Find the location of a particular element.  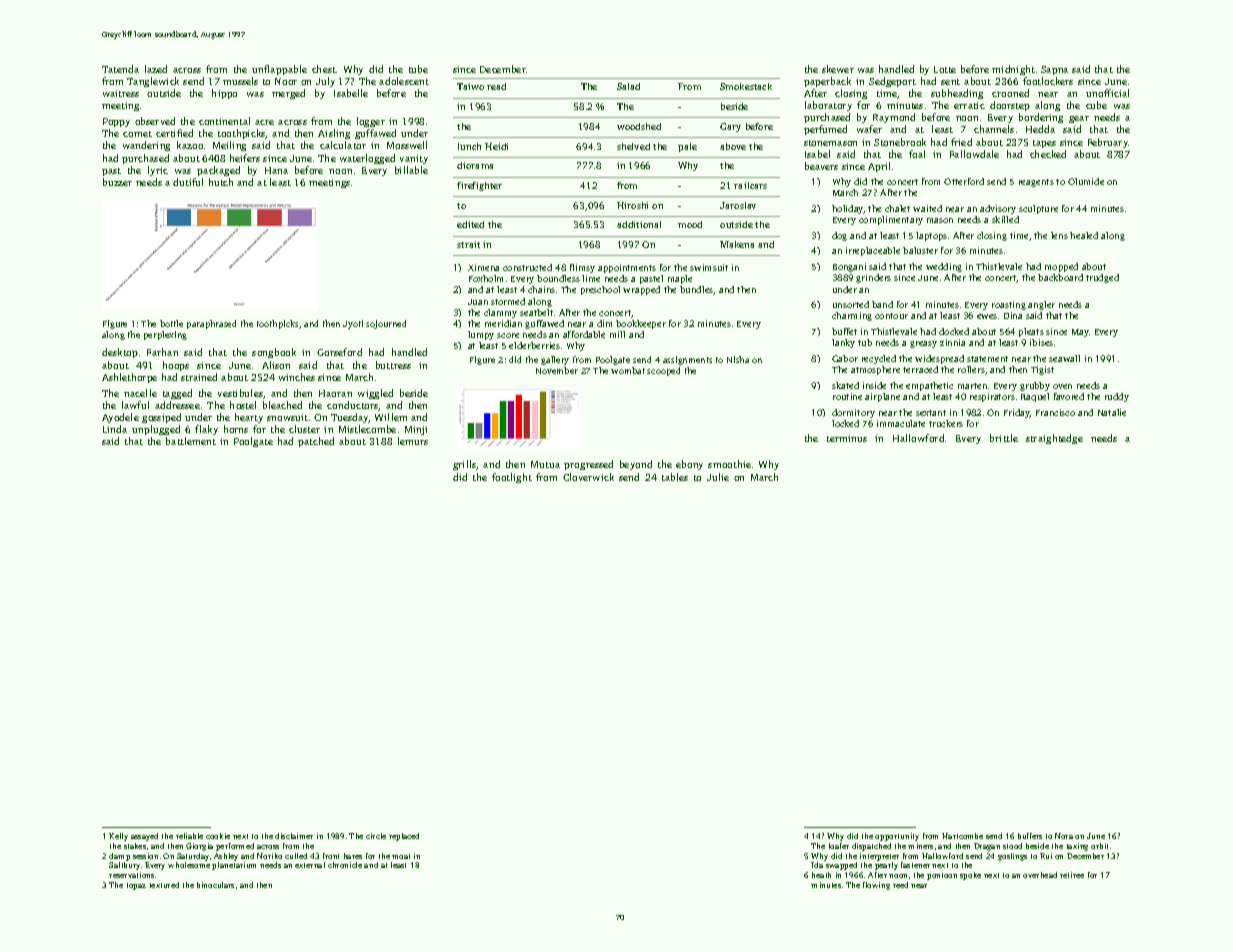

Tatenda is located at coordinates (120, 69).
